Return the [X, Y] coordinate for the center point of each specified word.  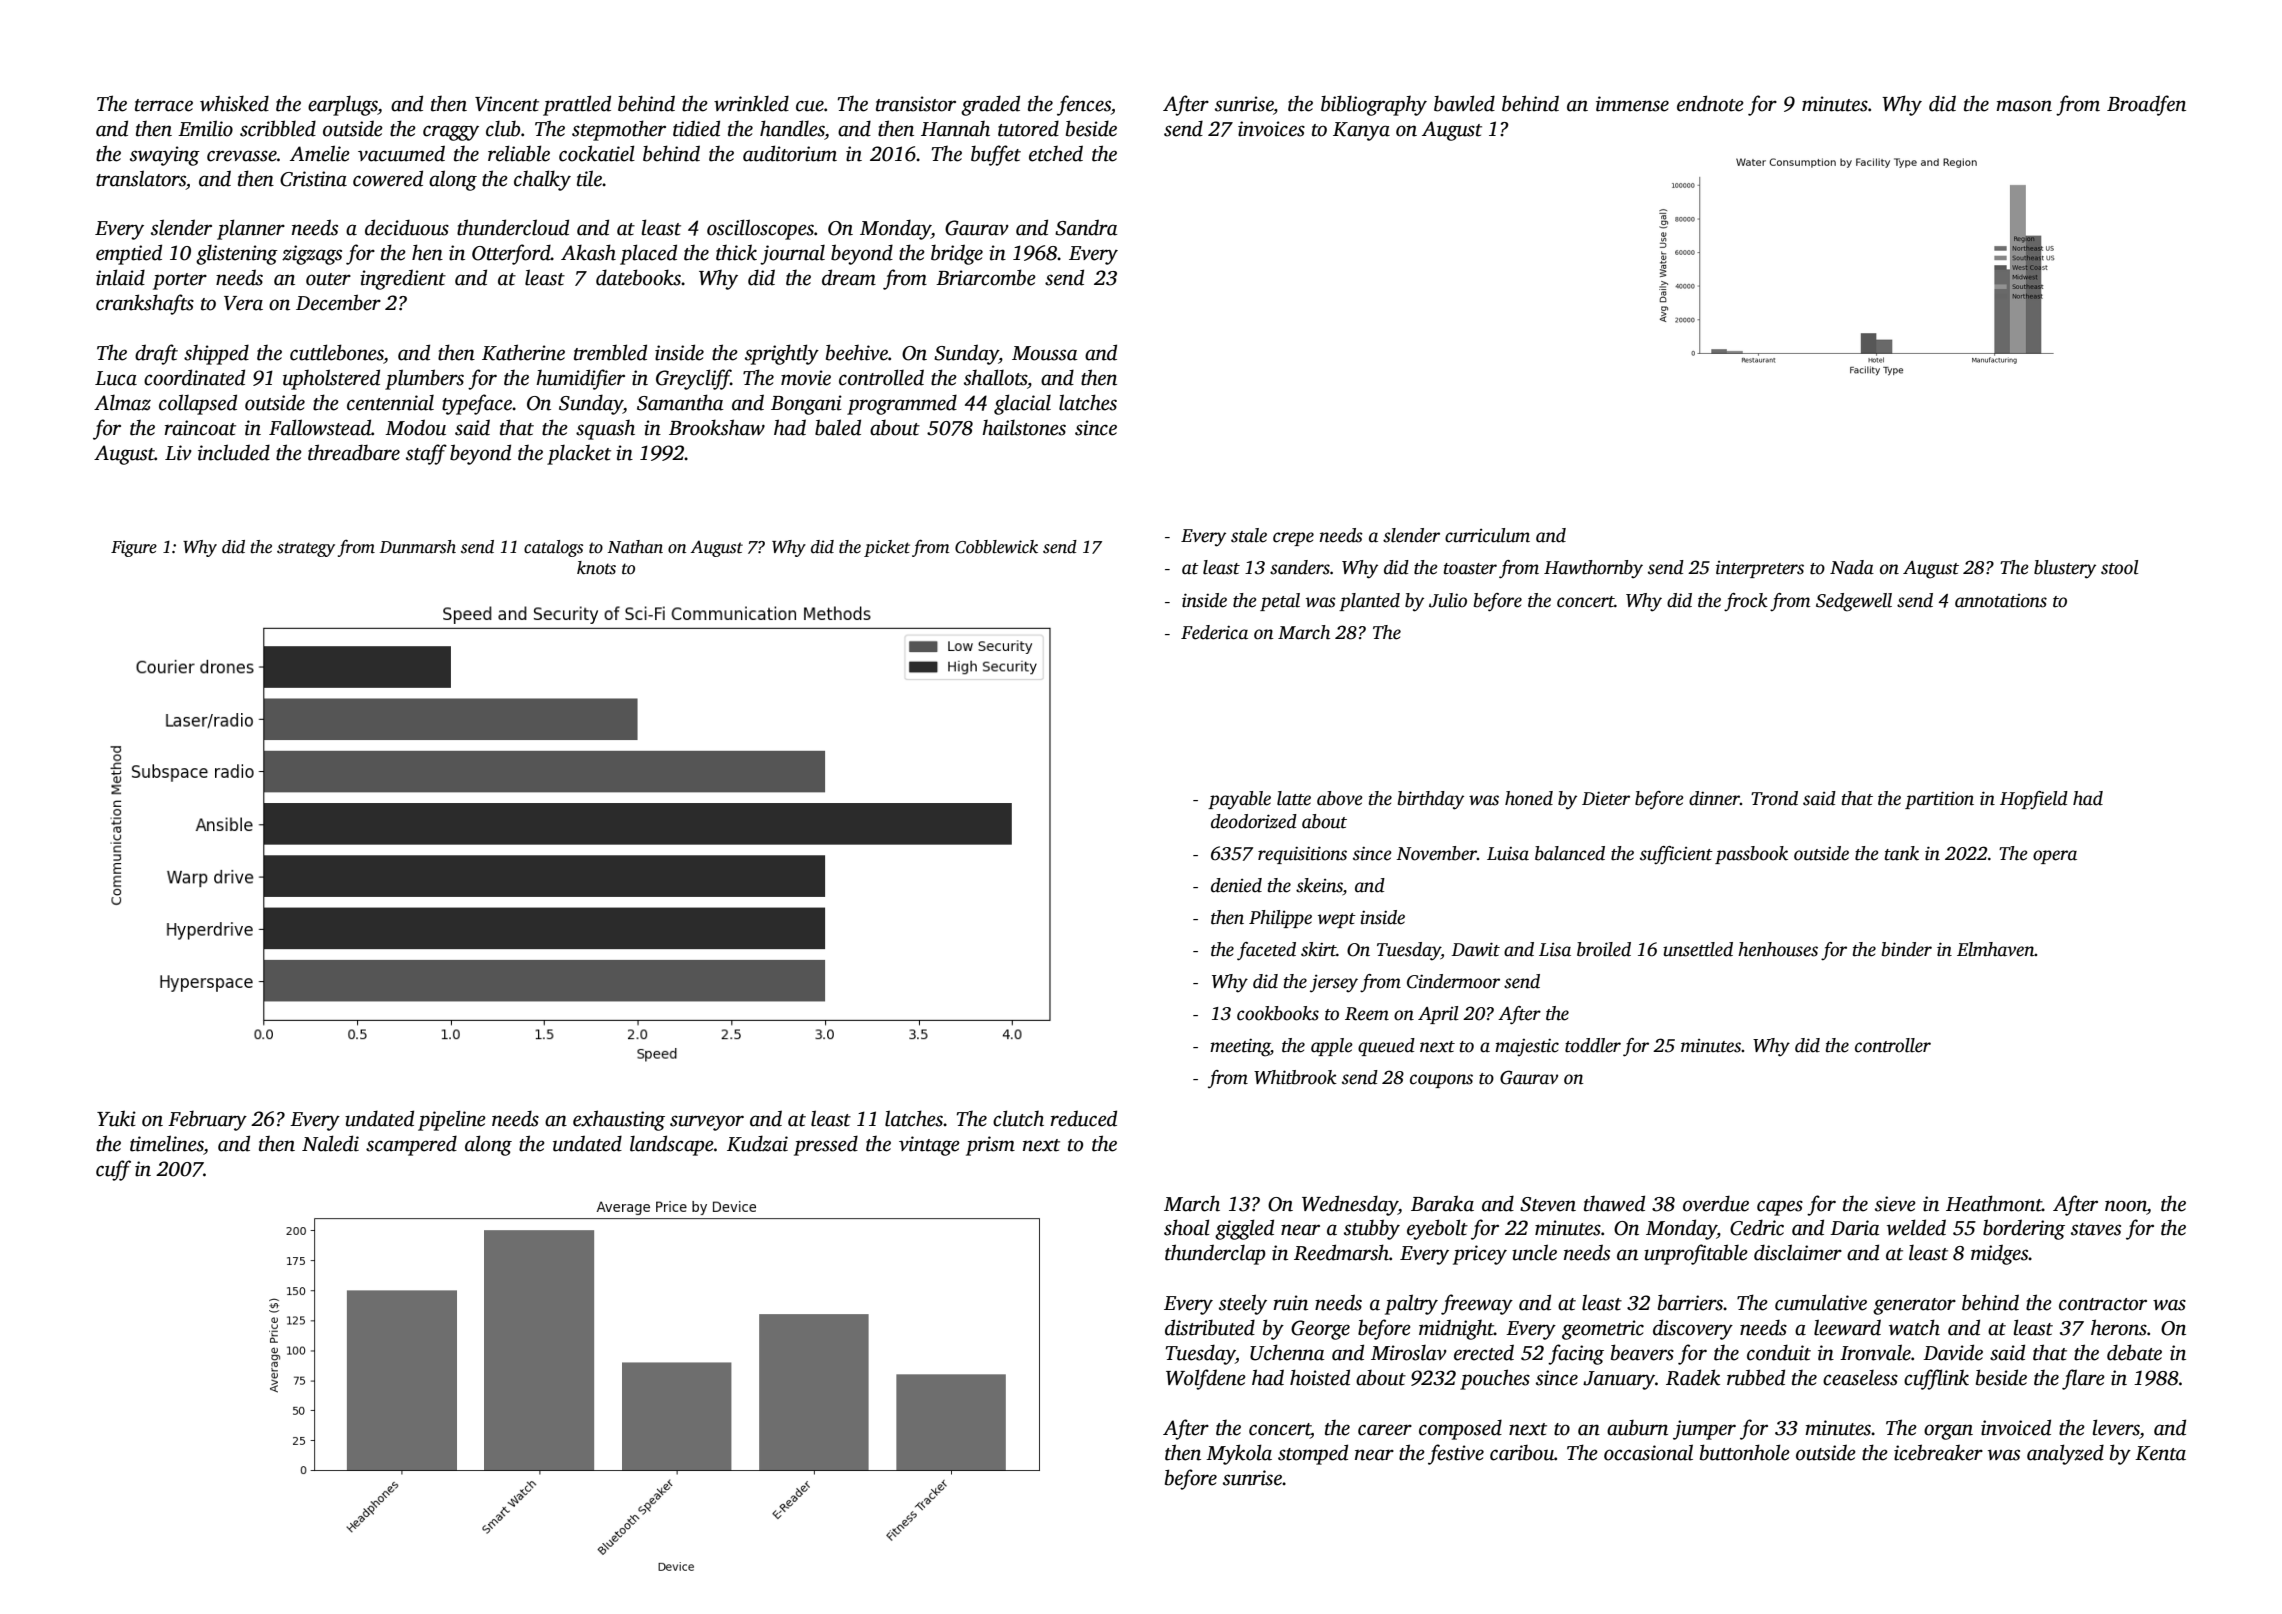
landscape [672, 1145]
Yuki [116, 1118]
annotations [2001, 601]
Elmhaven [1996, 949]
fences [1084, 105]
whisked [234, 103]
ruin [1290, 1303]
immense [1632, 104]
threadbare [354, 452]
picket [887, 548]
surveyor [707, 1123]
